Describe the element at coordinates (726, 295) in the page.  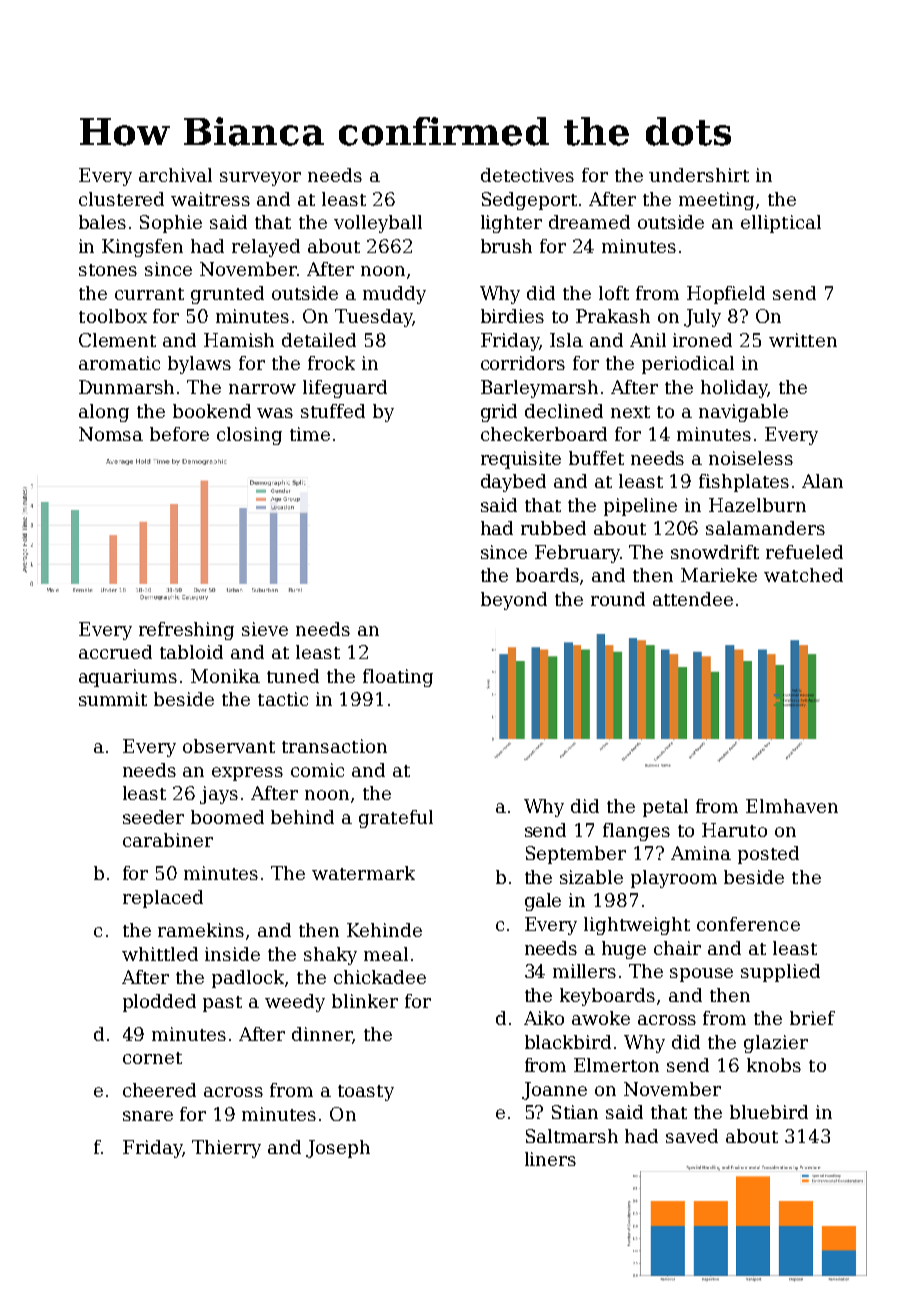
I see `Hopfield` at that location.
